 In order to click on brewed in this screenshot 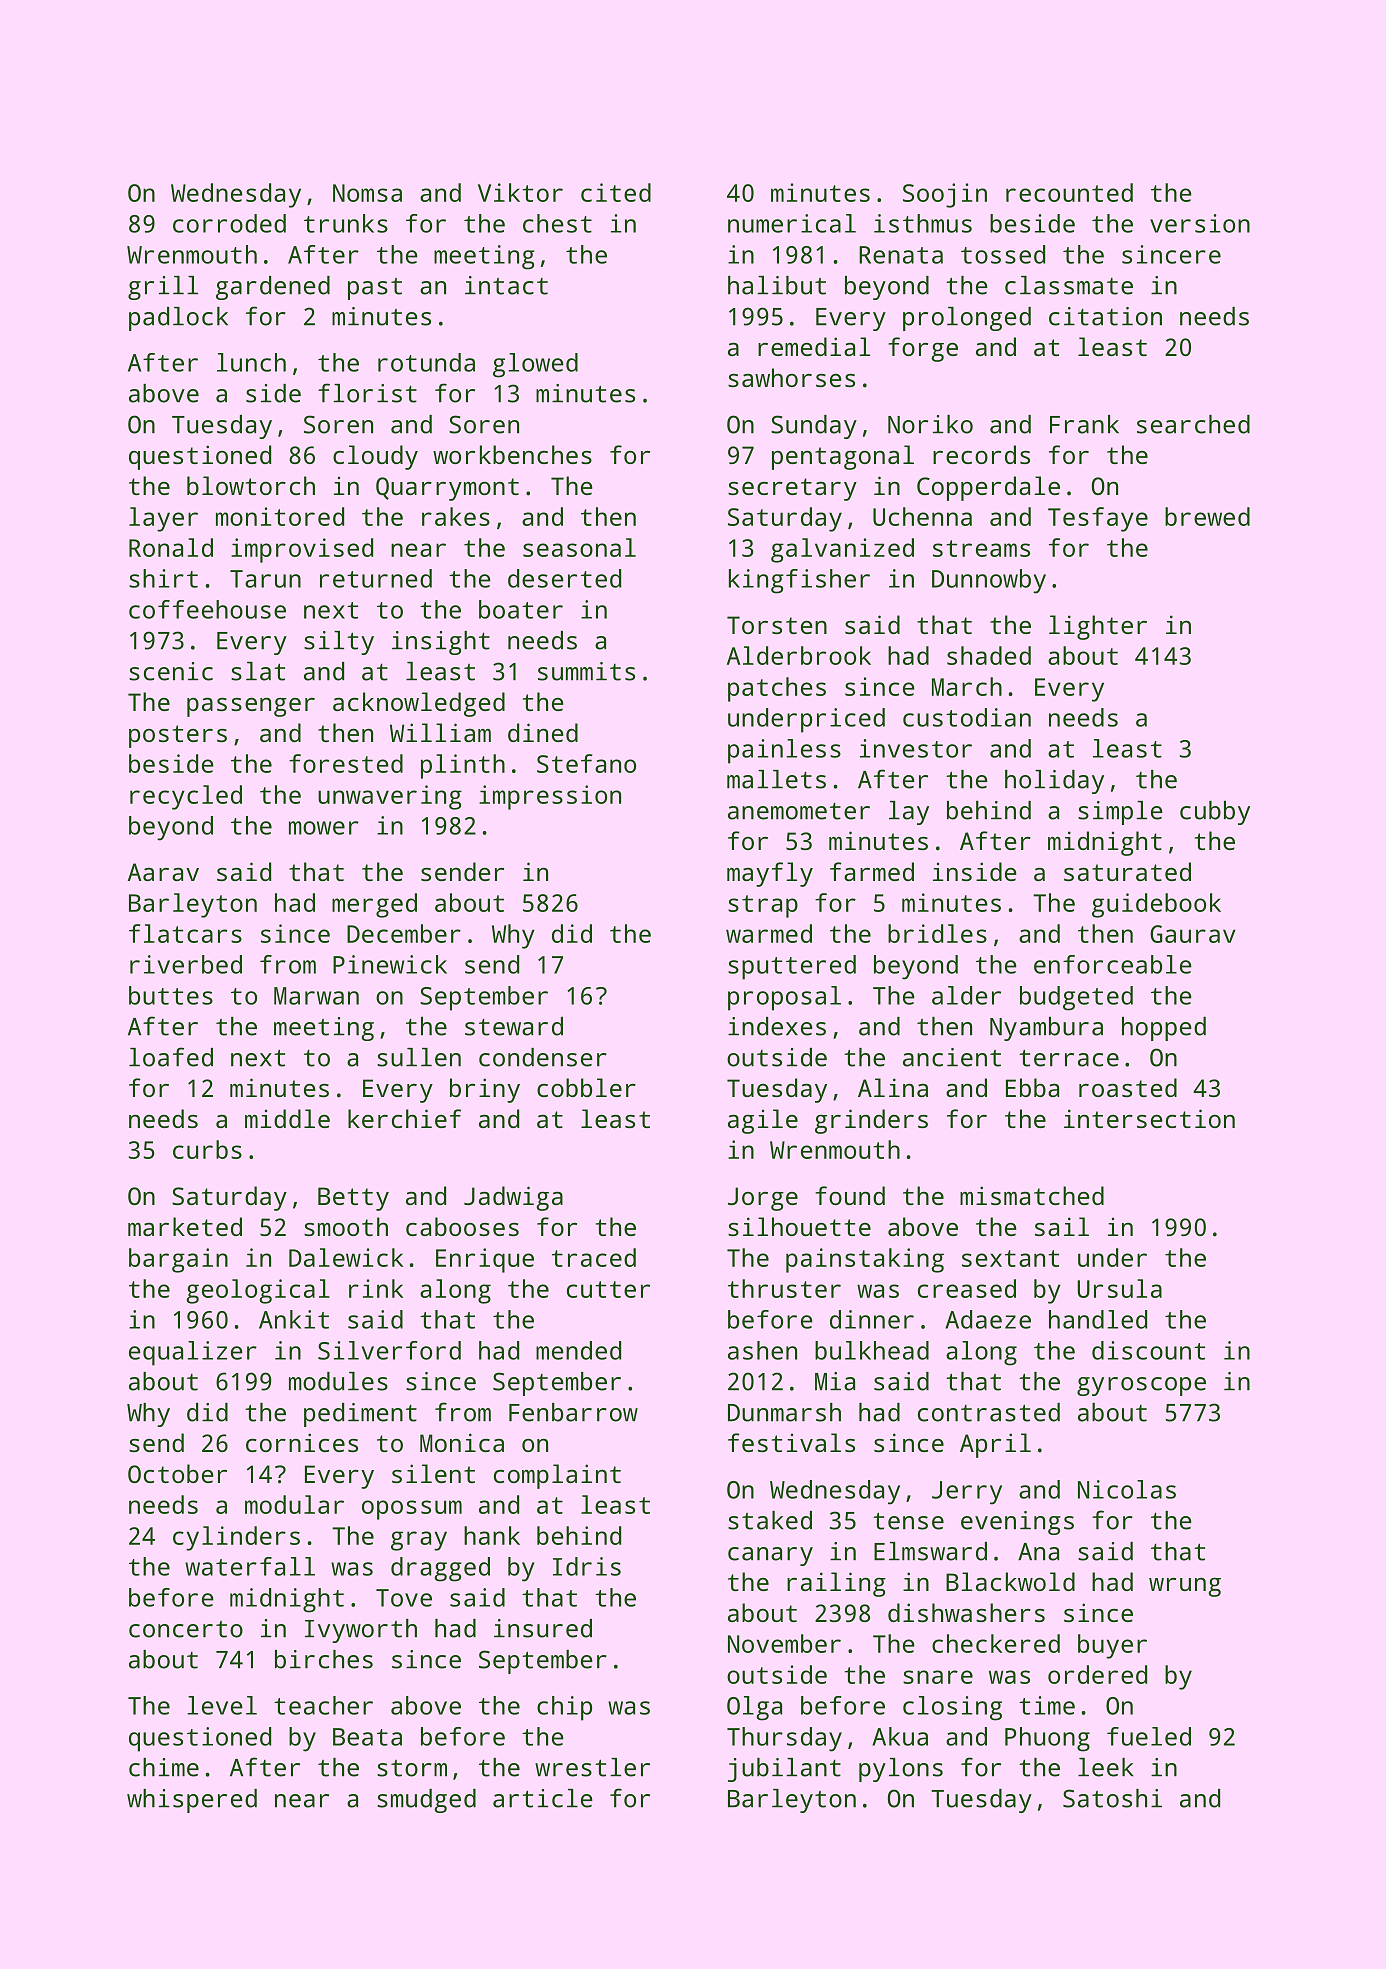, I will do `click(1207, 516)`.
